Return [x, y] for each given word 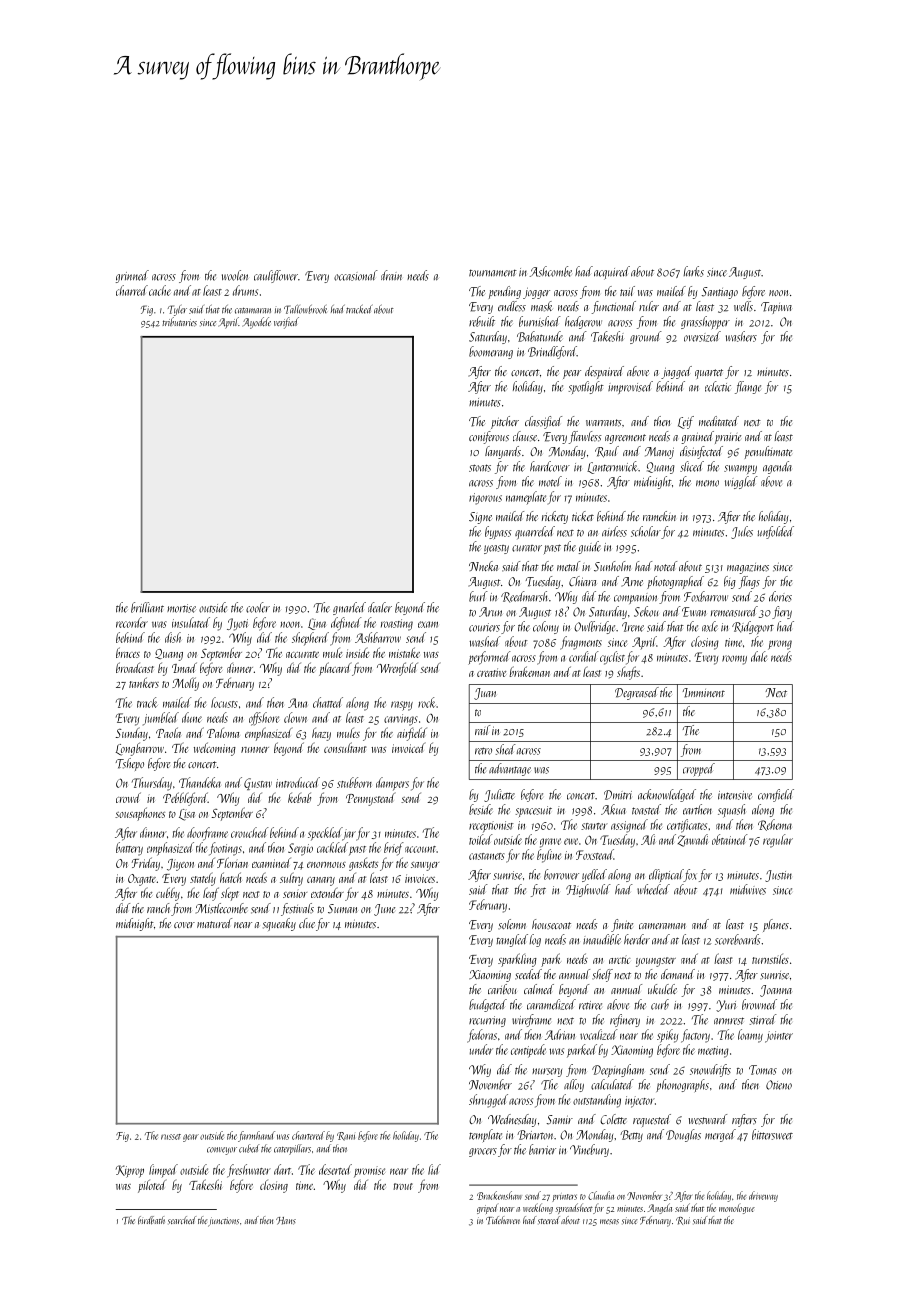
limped [163, 1170]
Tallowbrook [305, 309]
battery [129, 849]
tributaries [179, 322]
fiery [782, 612]
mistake [404, 652]
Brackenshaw [499, 1195]
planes [776, 925]
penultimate [768, 452]
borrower [561, 874]
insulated [191, 622]
